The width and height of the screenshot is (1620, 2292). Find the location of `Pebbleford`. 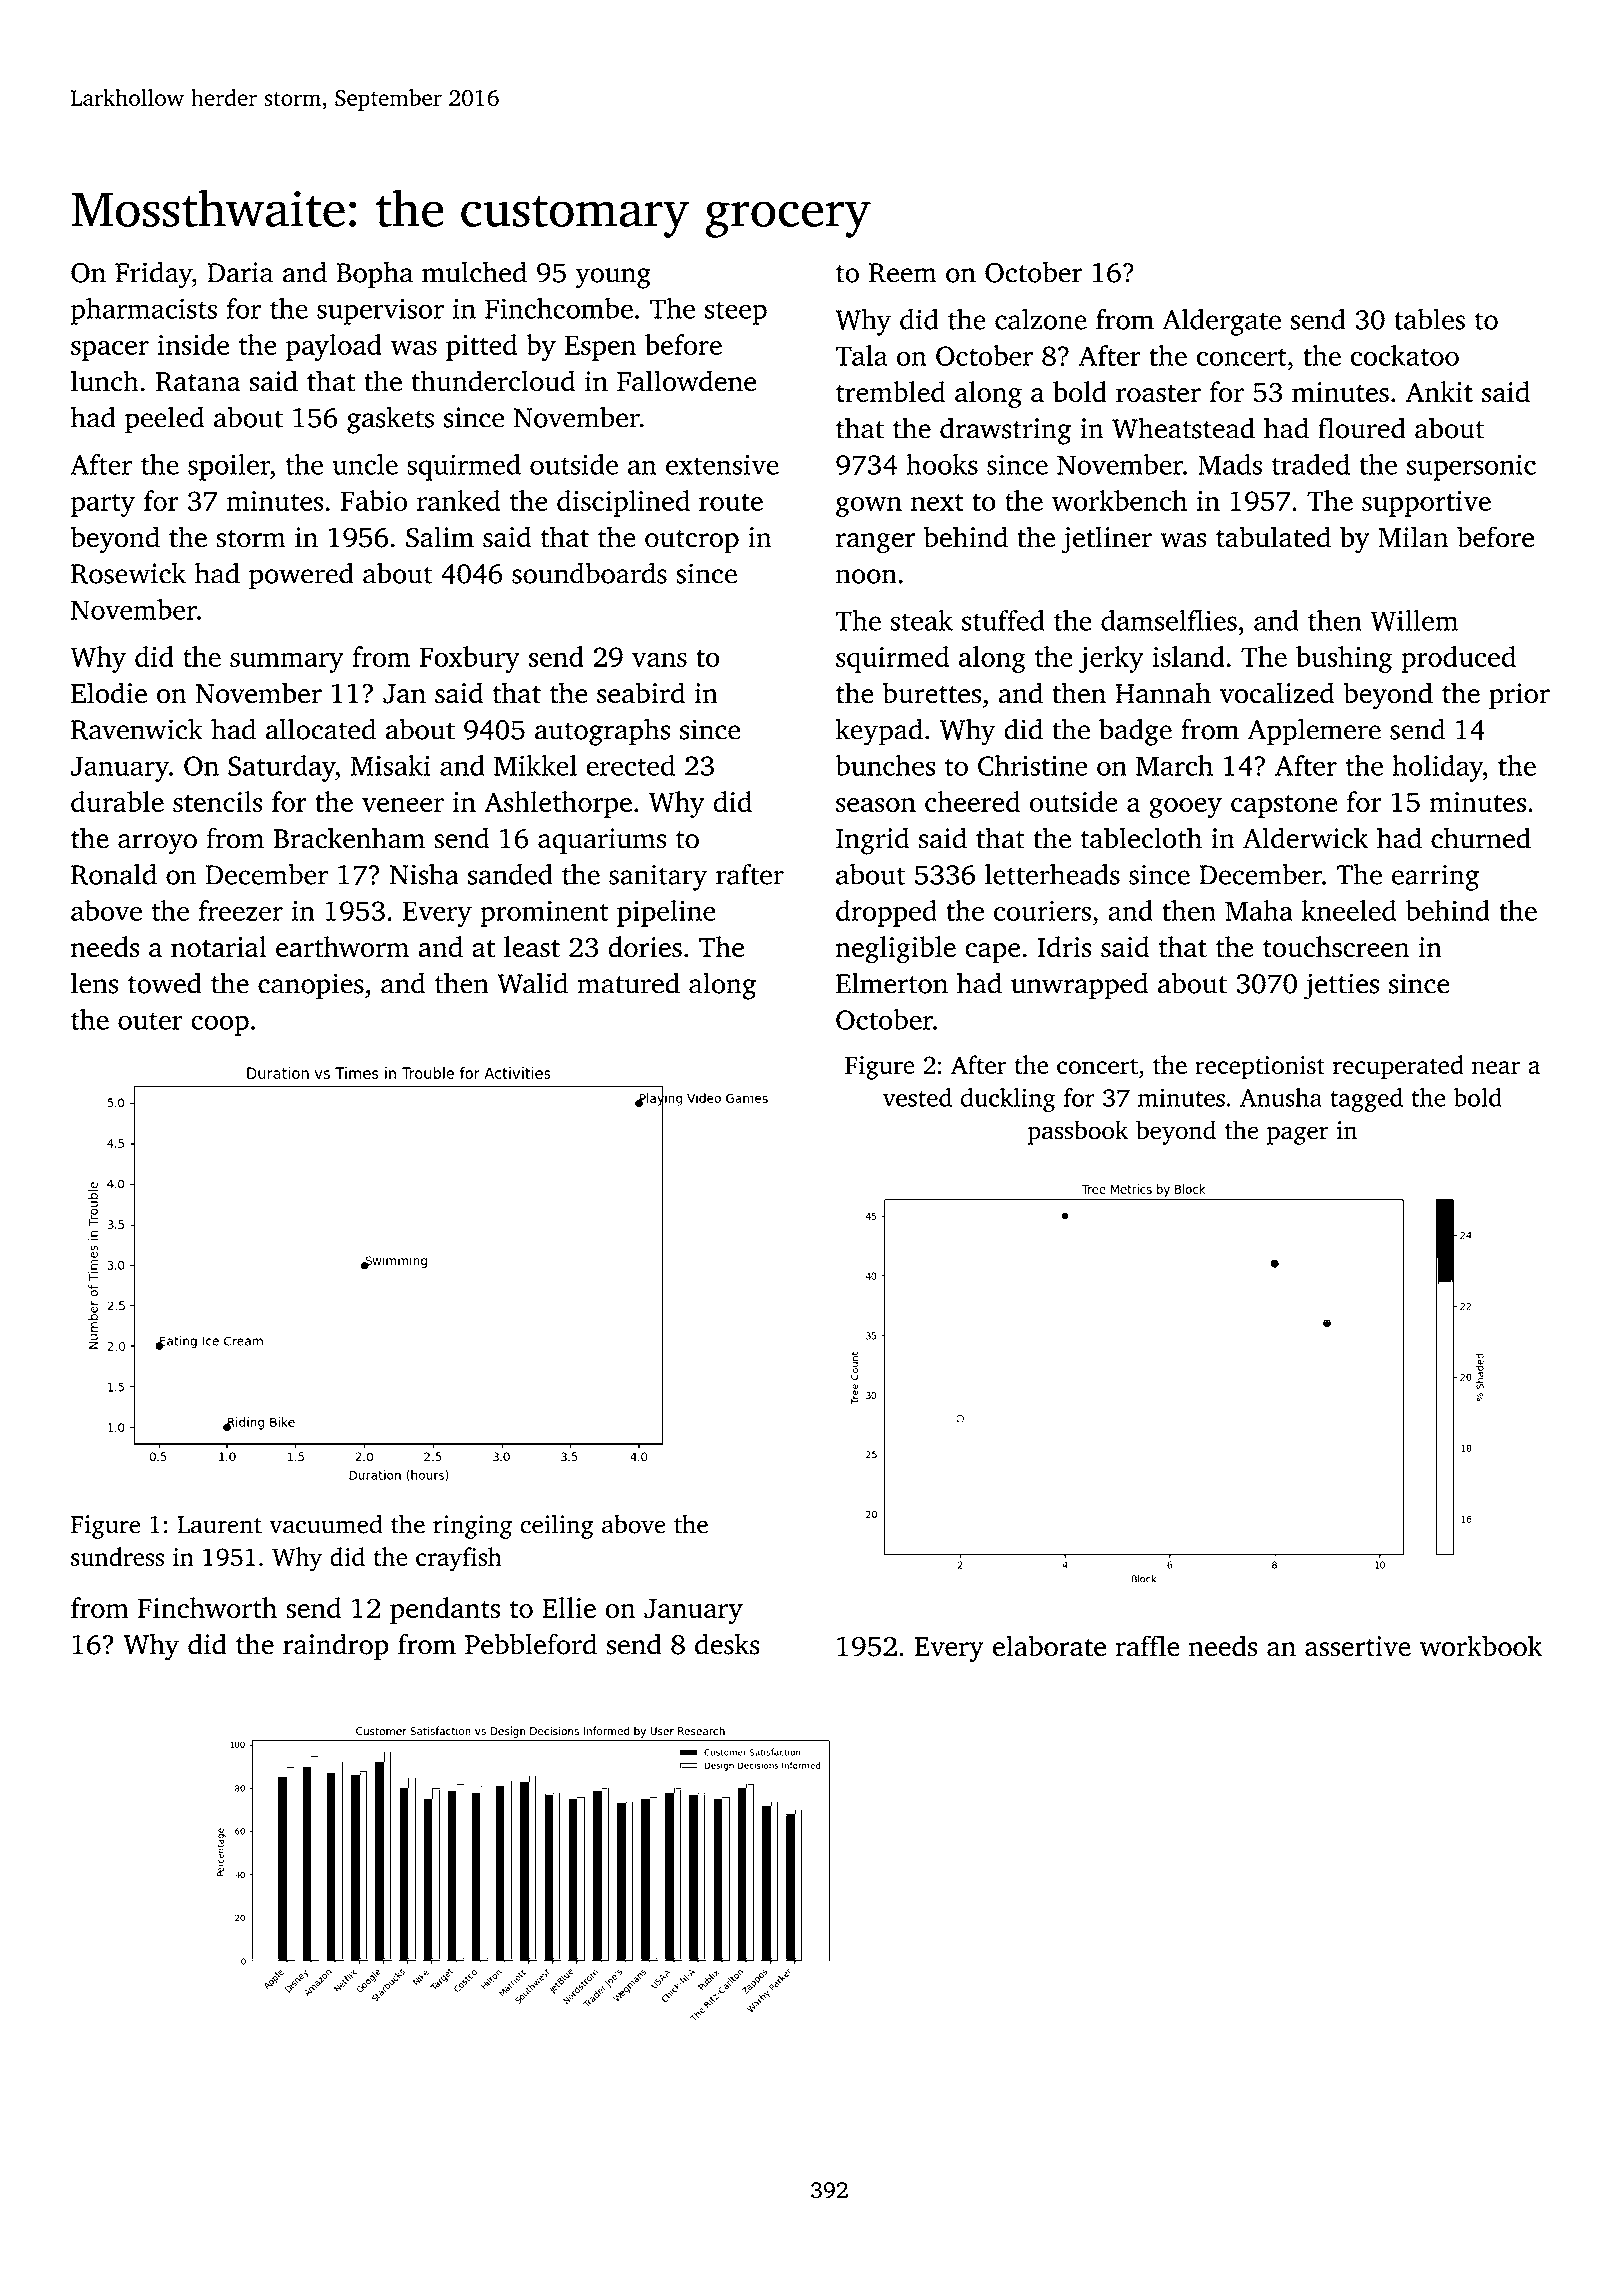

Pebbleford is located at coordinates (531, 1644).
